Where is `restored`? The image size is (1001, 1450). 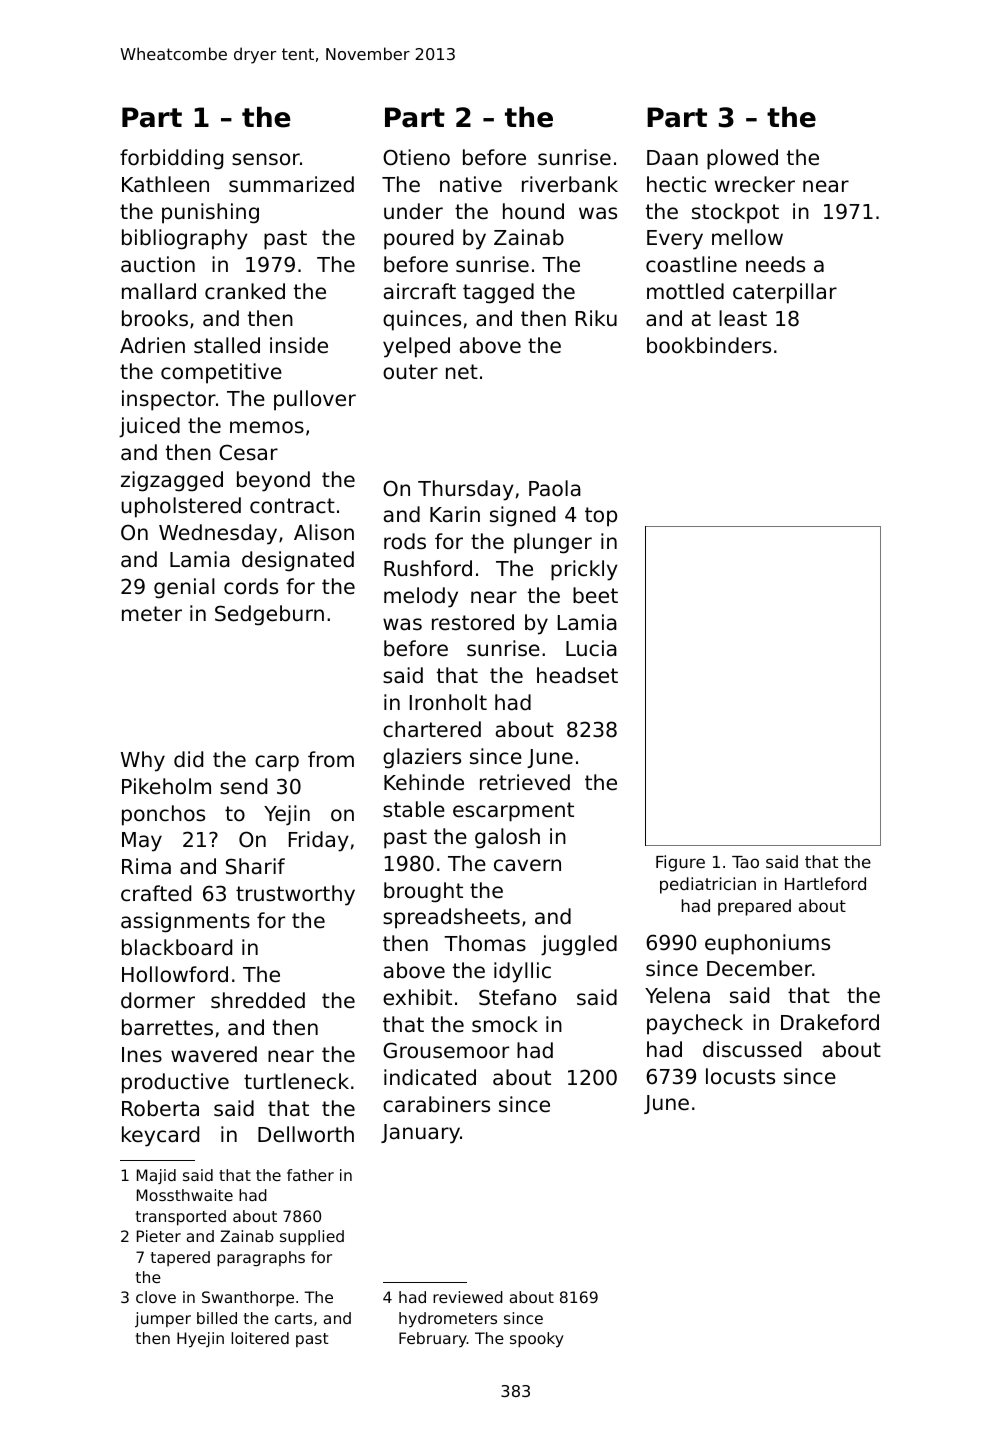 restored is located at coordinates (473, 622).
